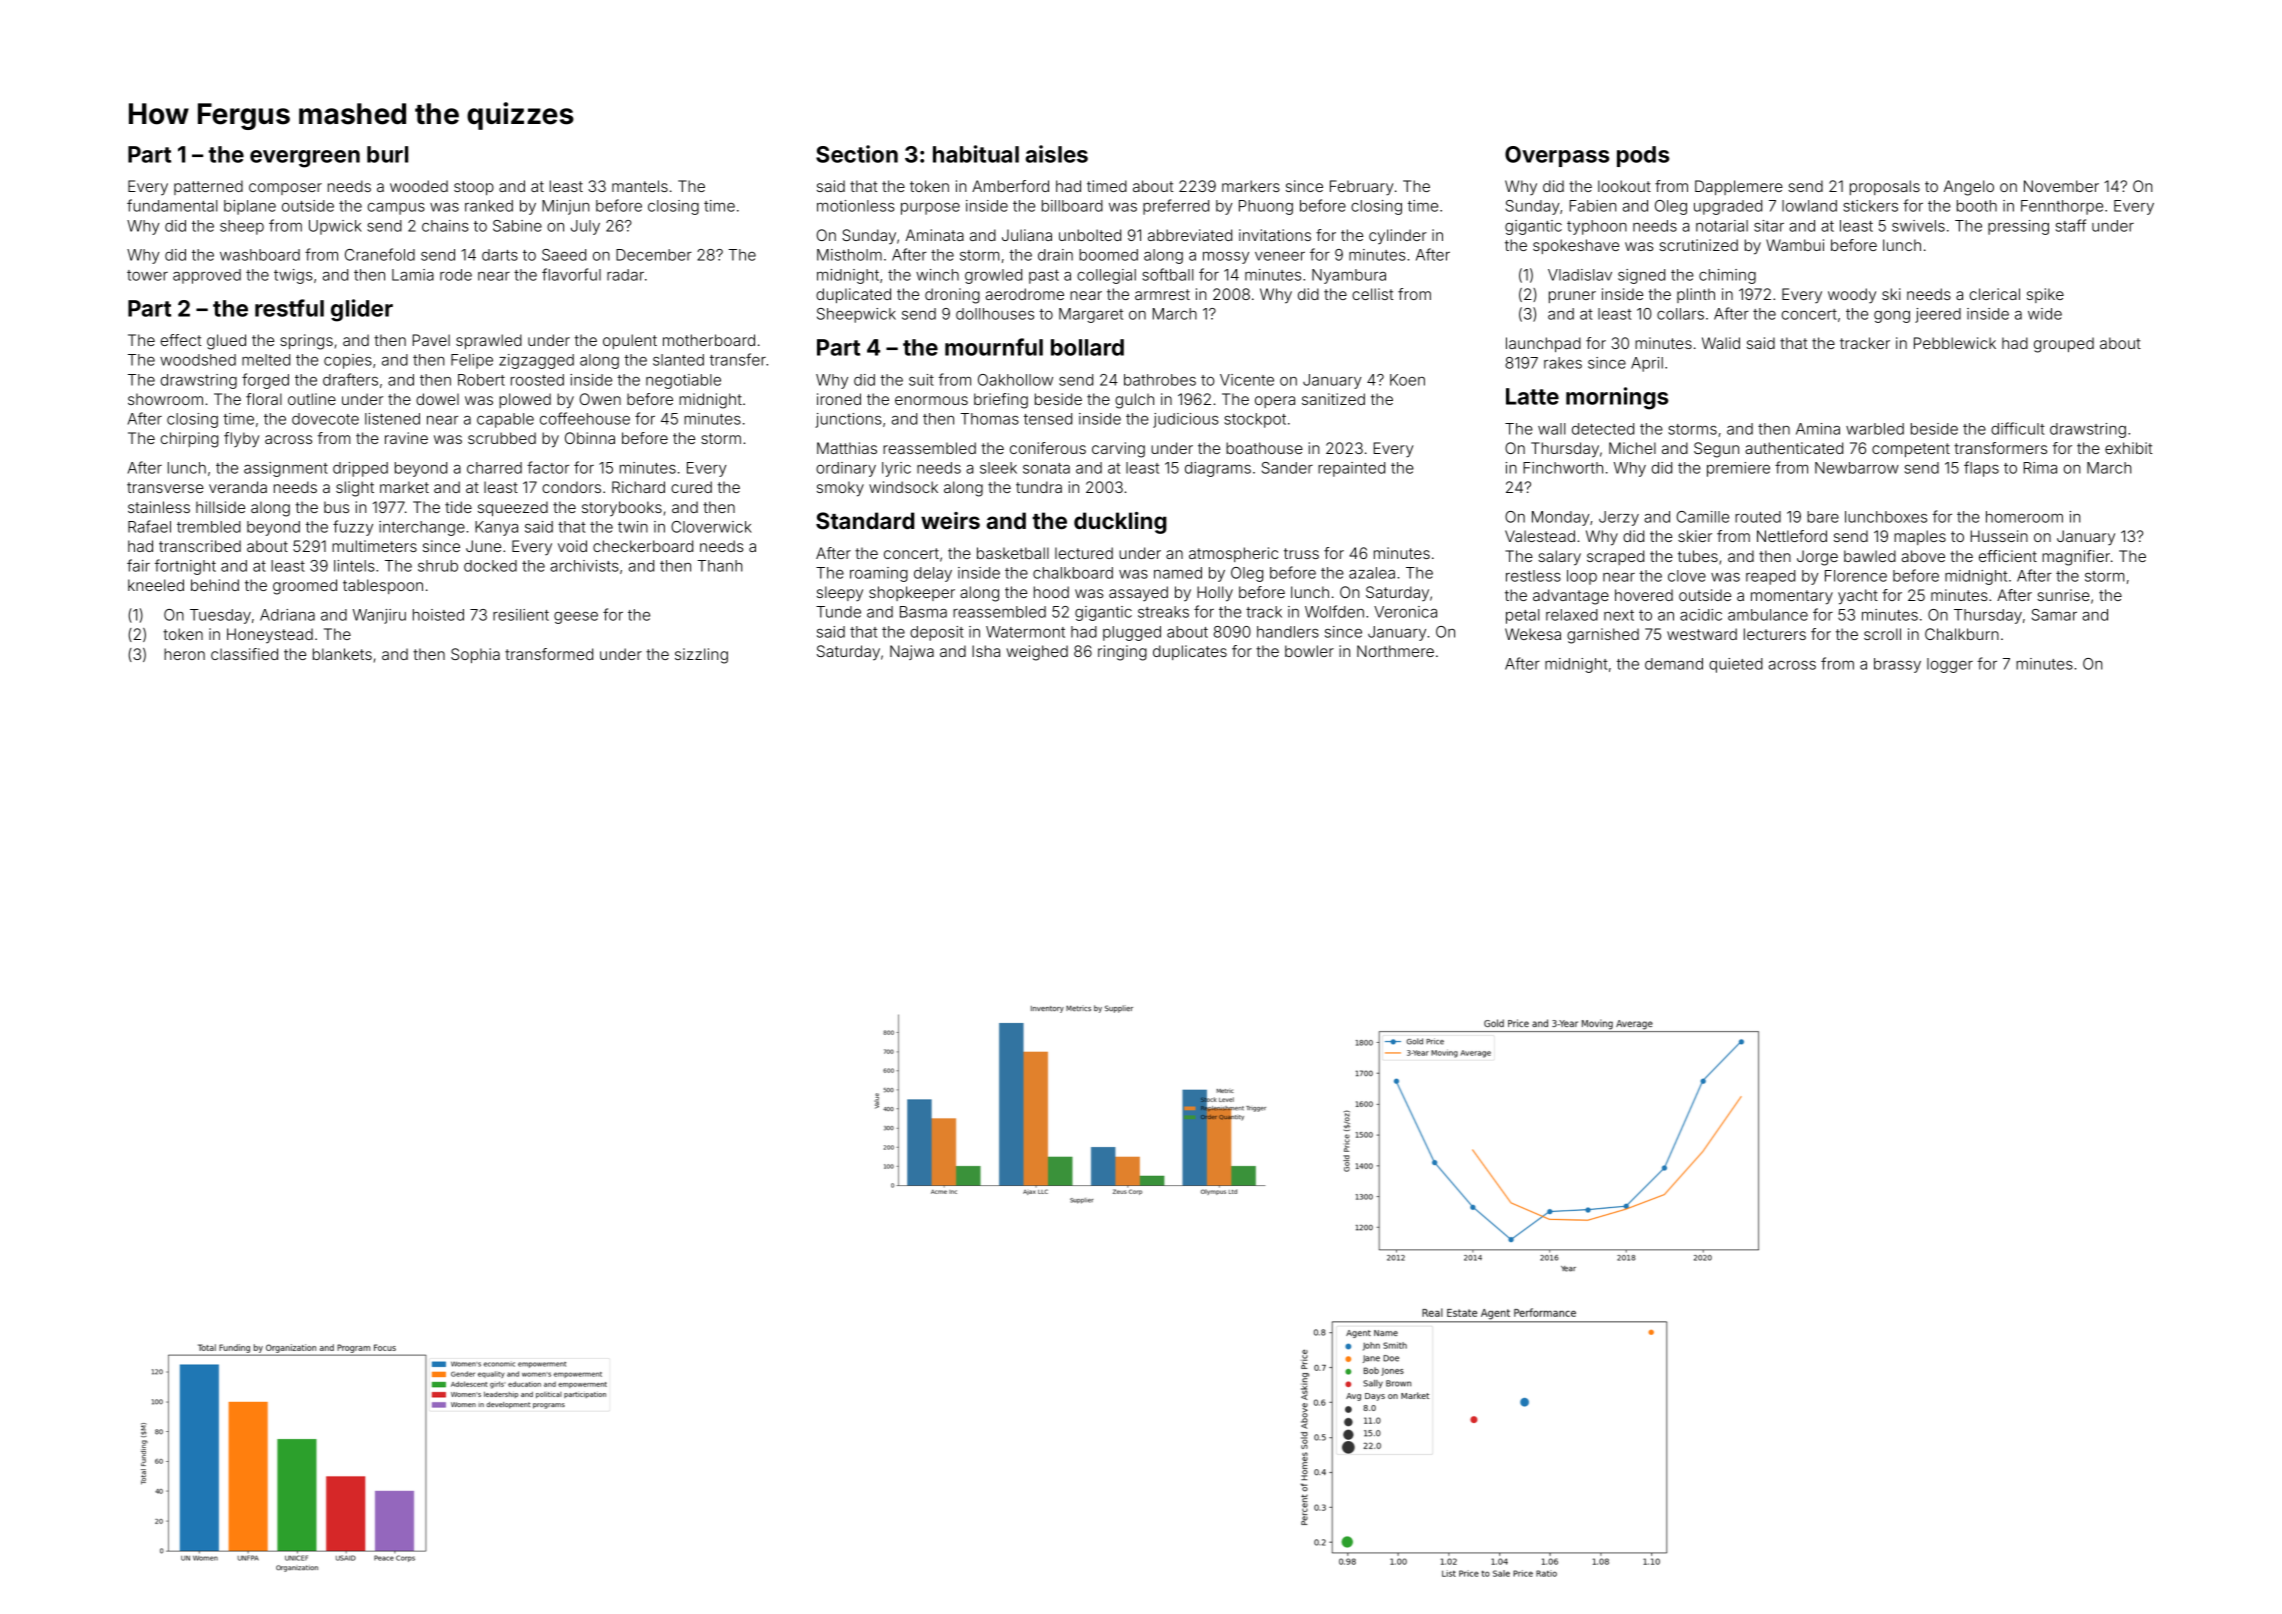 The width and height of the screenshot is (2282, 1614). What do you see at coordinates (564, 255) in the screenshot?
I see `Saeed` at bounding box center [564, 255].
